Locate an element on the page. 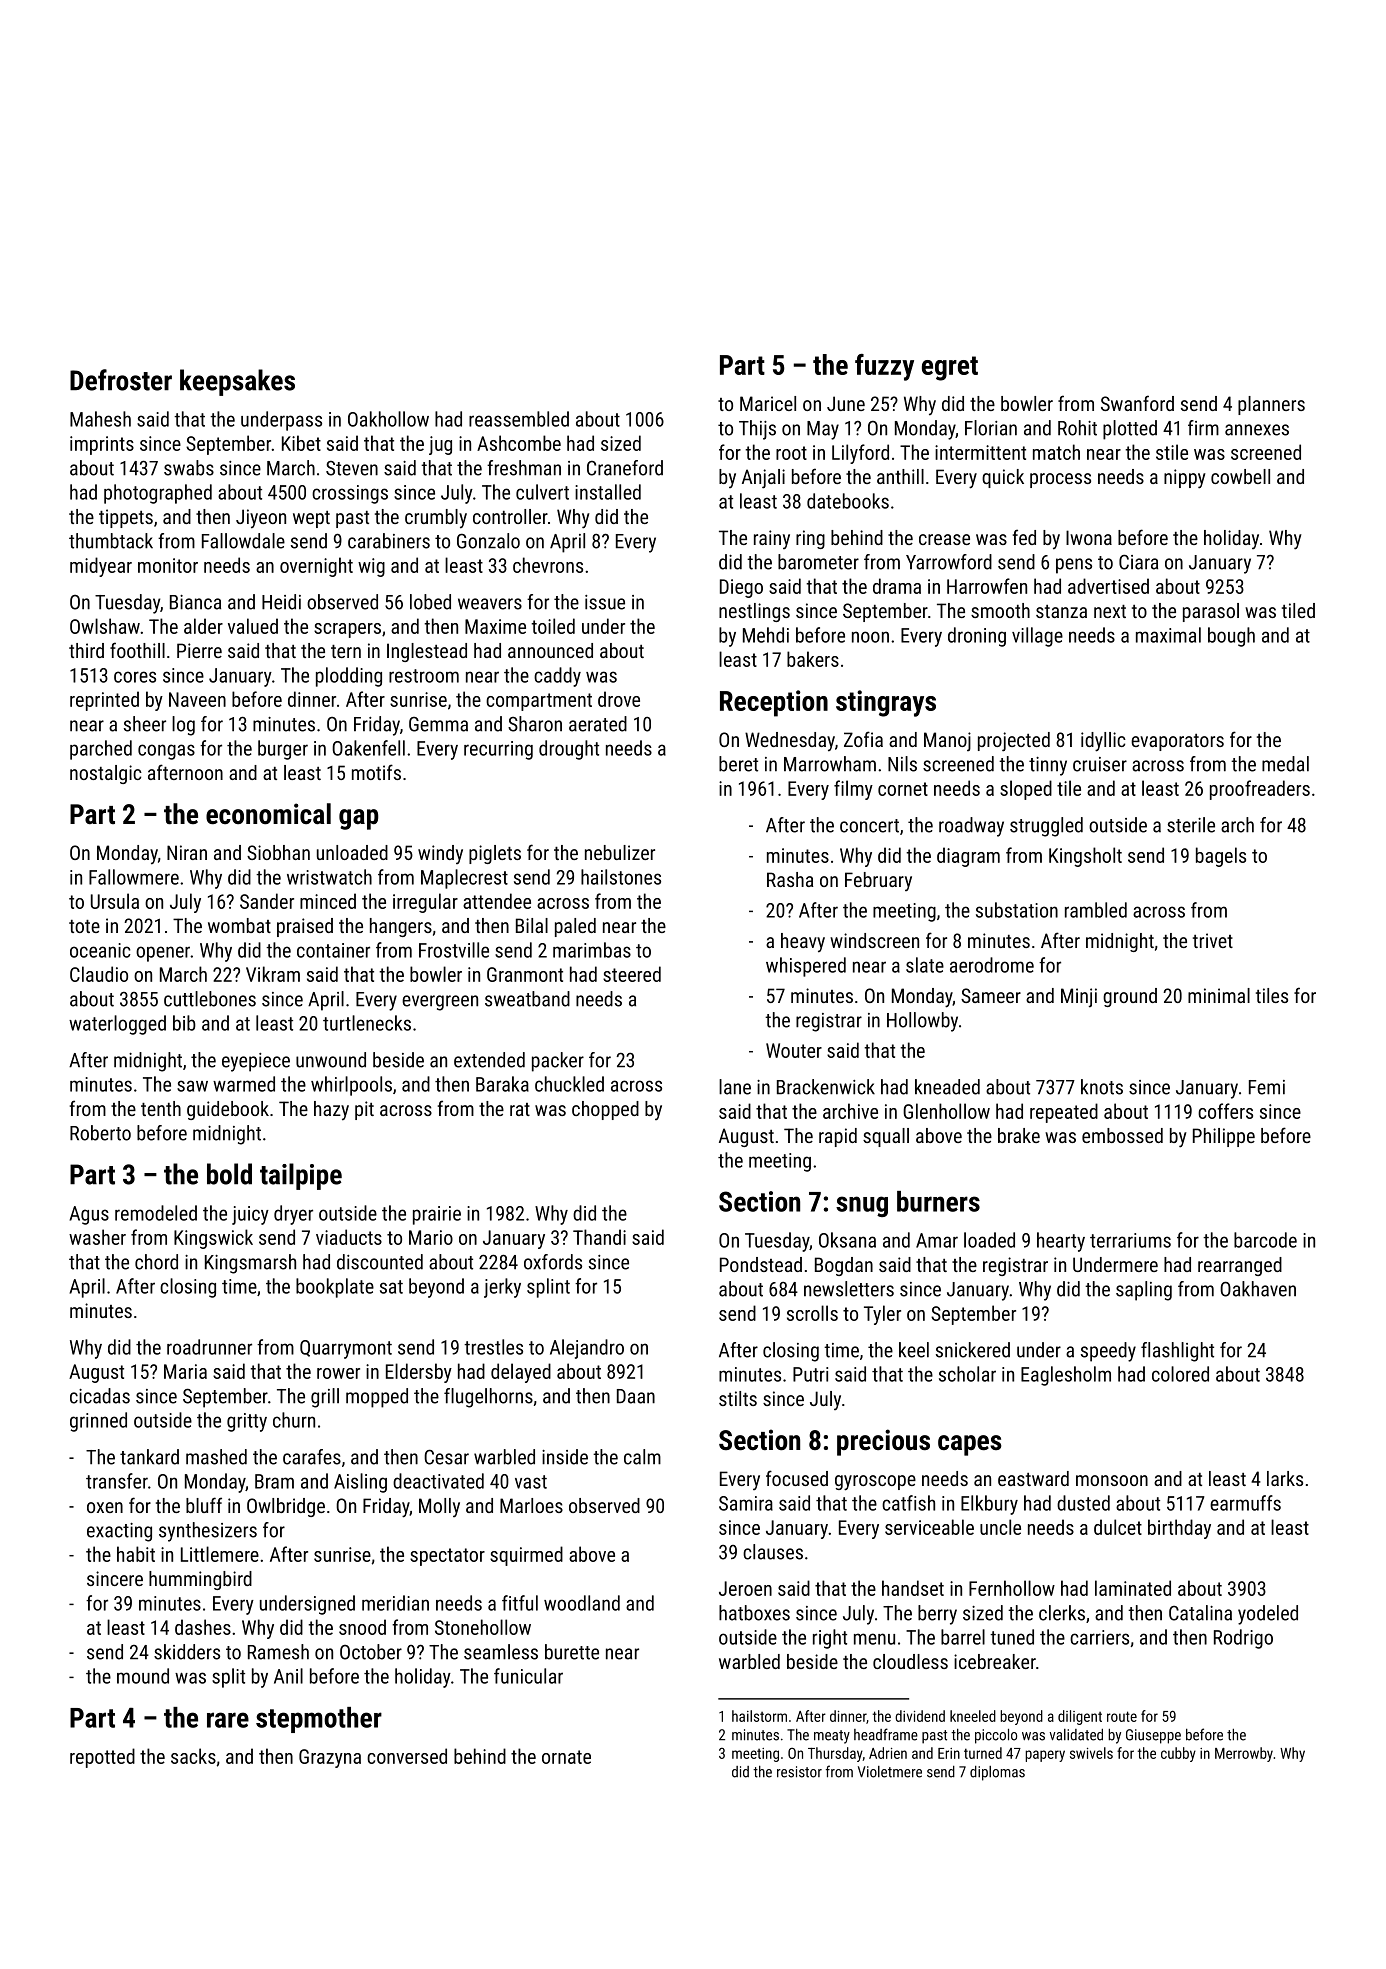 The image size is (1386, 1969). grinned is located at coordinates (98, 1422).
